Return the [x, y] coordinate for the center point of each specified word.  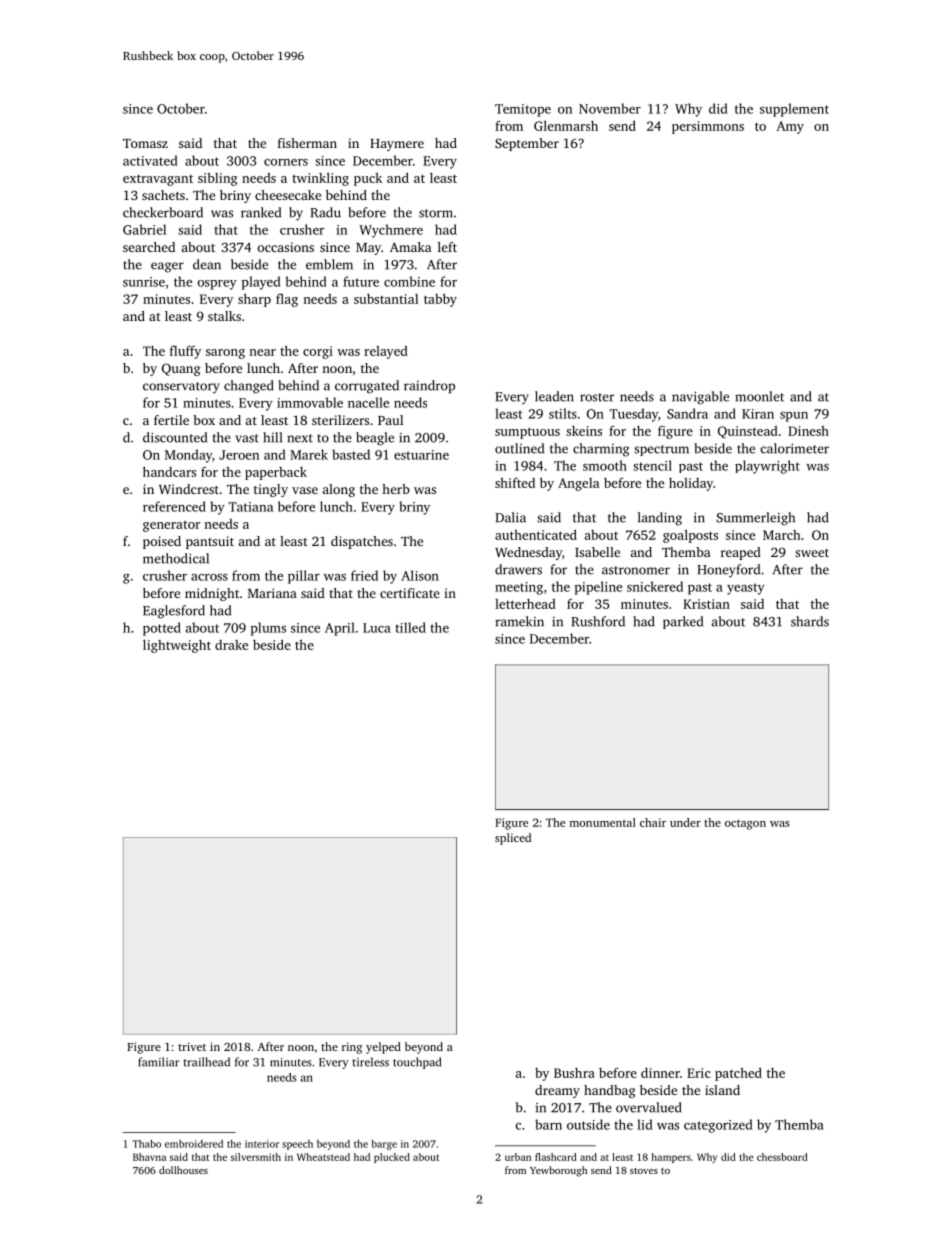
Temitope [523, 110]
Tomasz [145, 143]
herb [396, 489]
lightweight [177, 646]
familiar [158, 1062]
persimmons [708, 127]
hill [272, 437]
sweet [812, 553]
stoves [644, 1171]
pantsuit [210, 542]
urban [518, 1157]
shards [810, 621]
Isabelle [597, 552]
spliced [513, 839]
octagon [745, 824]
